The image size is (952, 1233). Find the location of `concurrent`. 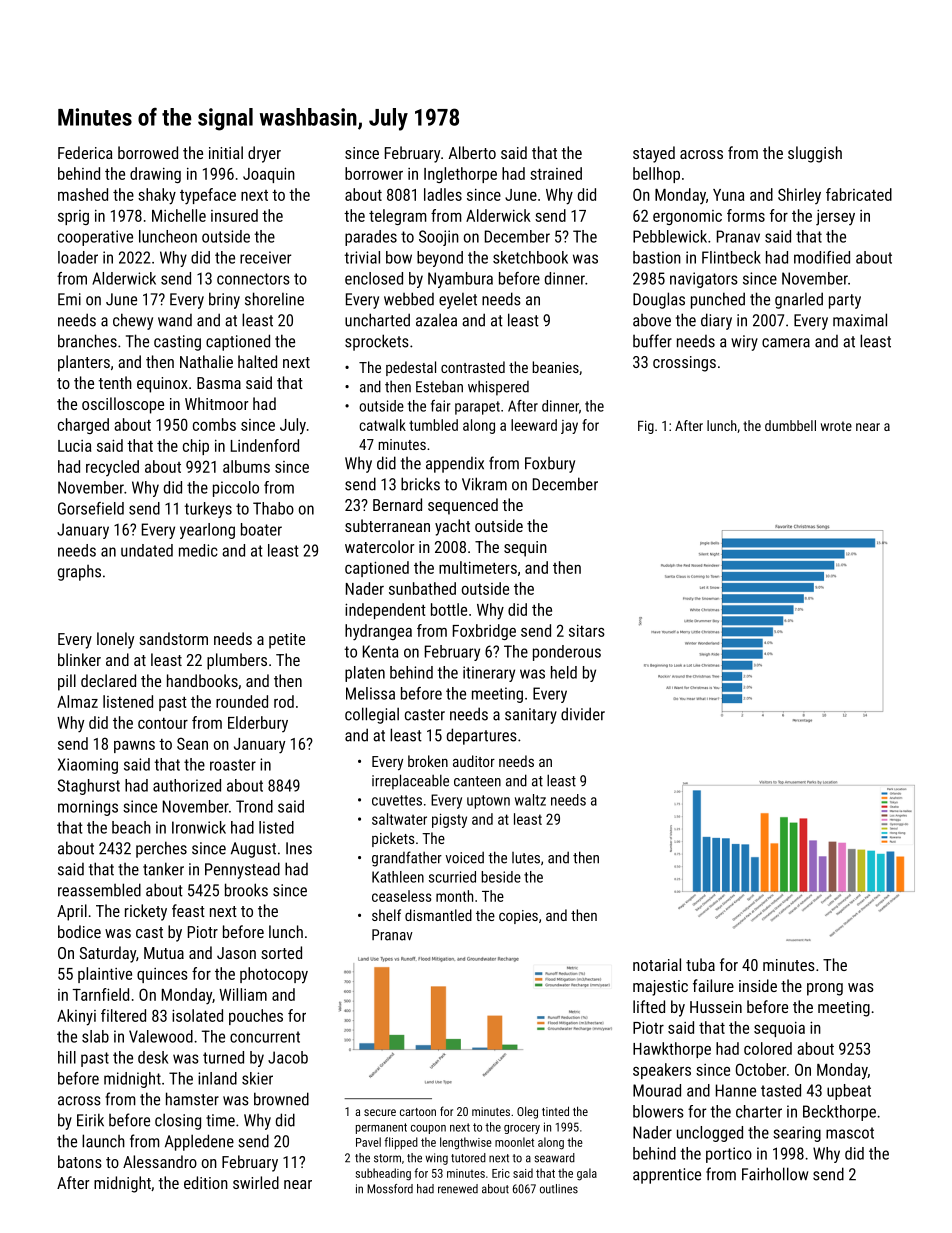

concurrent is located at coordinates (265, 1037).
